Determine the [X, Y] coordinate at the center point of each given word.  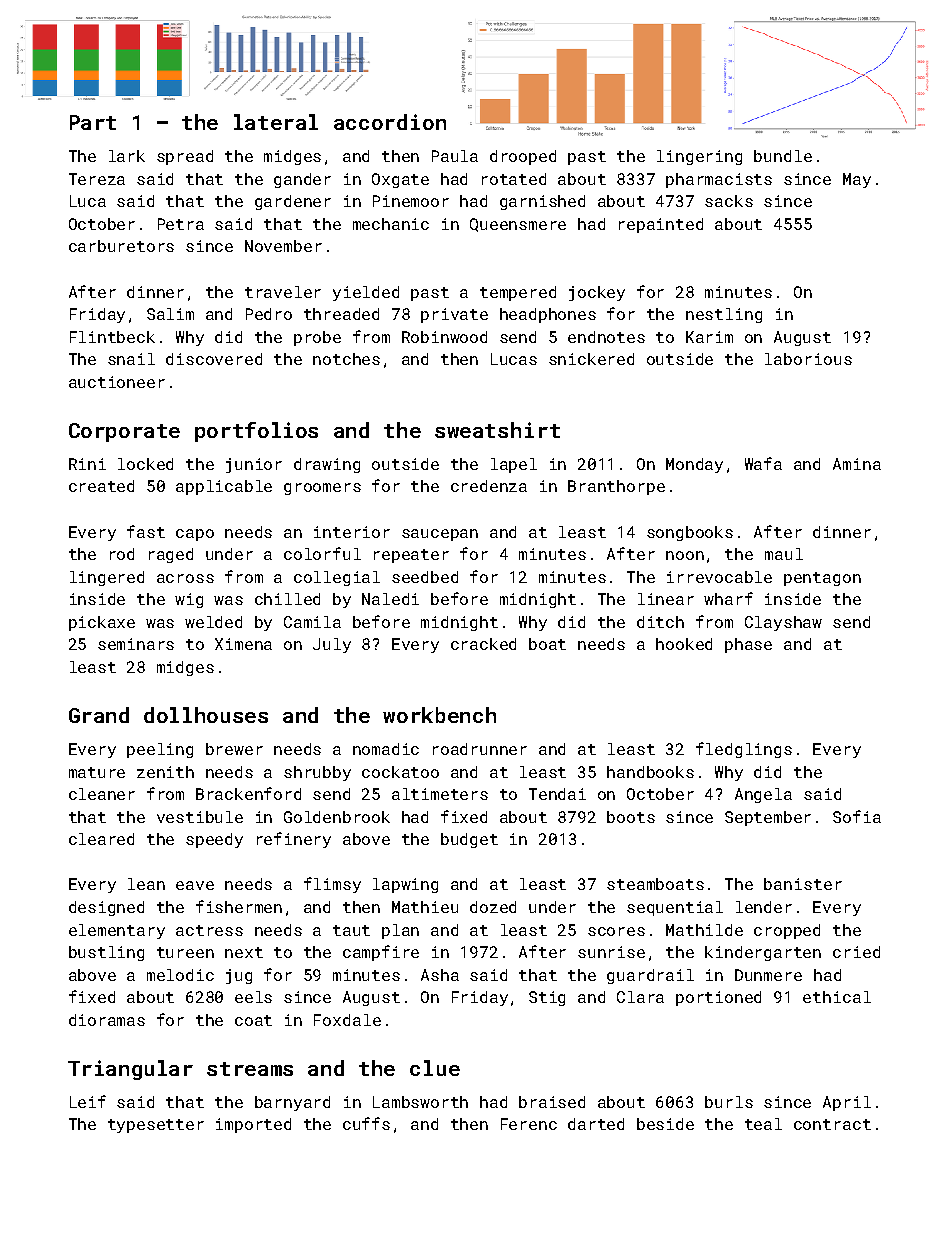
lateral [276, 122]
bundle [783, 156]
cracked [483, 644]
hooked [684, 644]
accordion [390, 122]
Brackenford [248, 793]
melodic [180, 975]
